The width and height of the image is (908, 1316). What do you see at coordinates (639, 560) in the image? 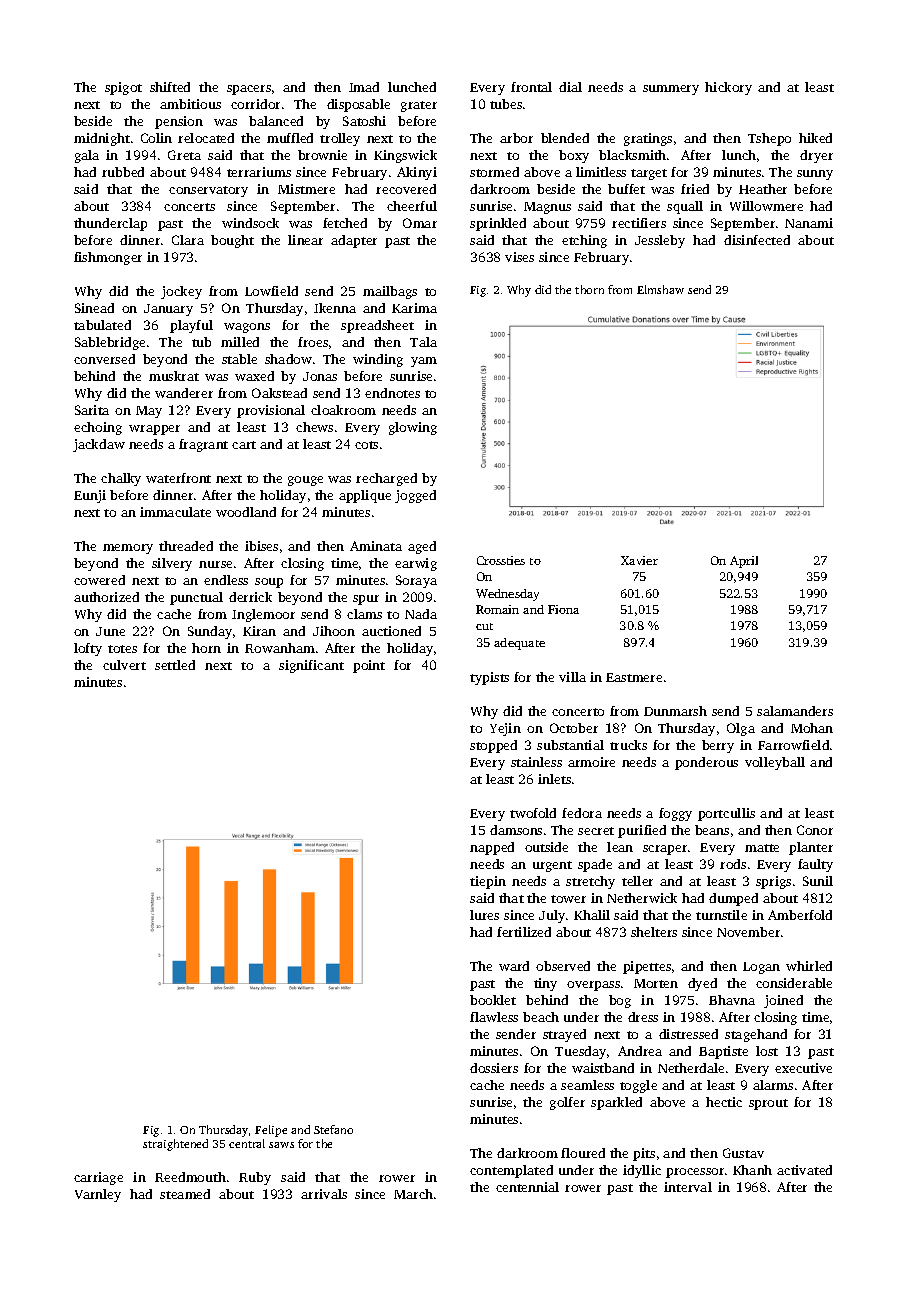
I see `Xavier` at bounding box center [639, 560].
